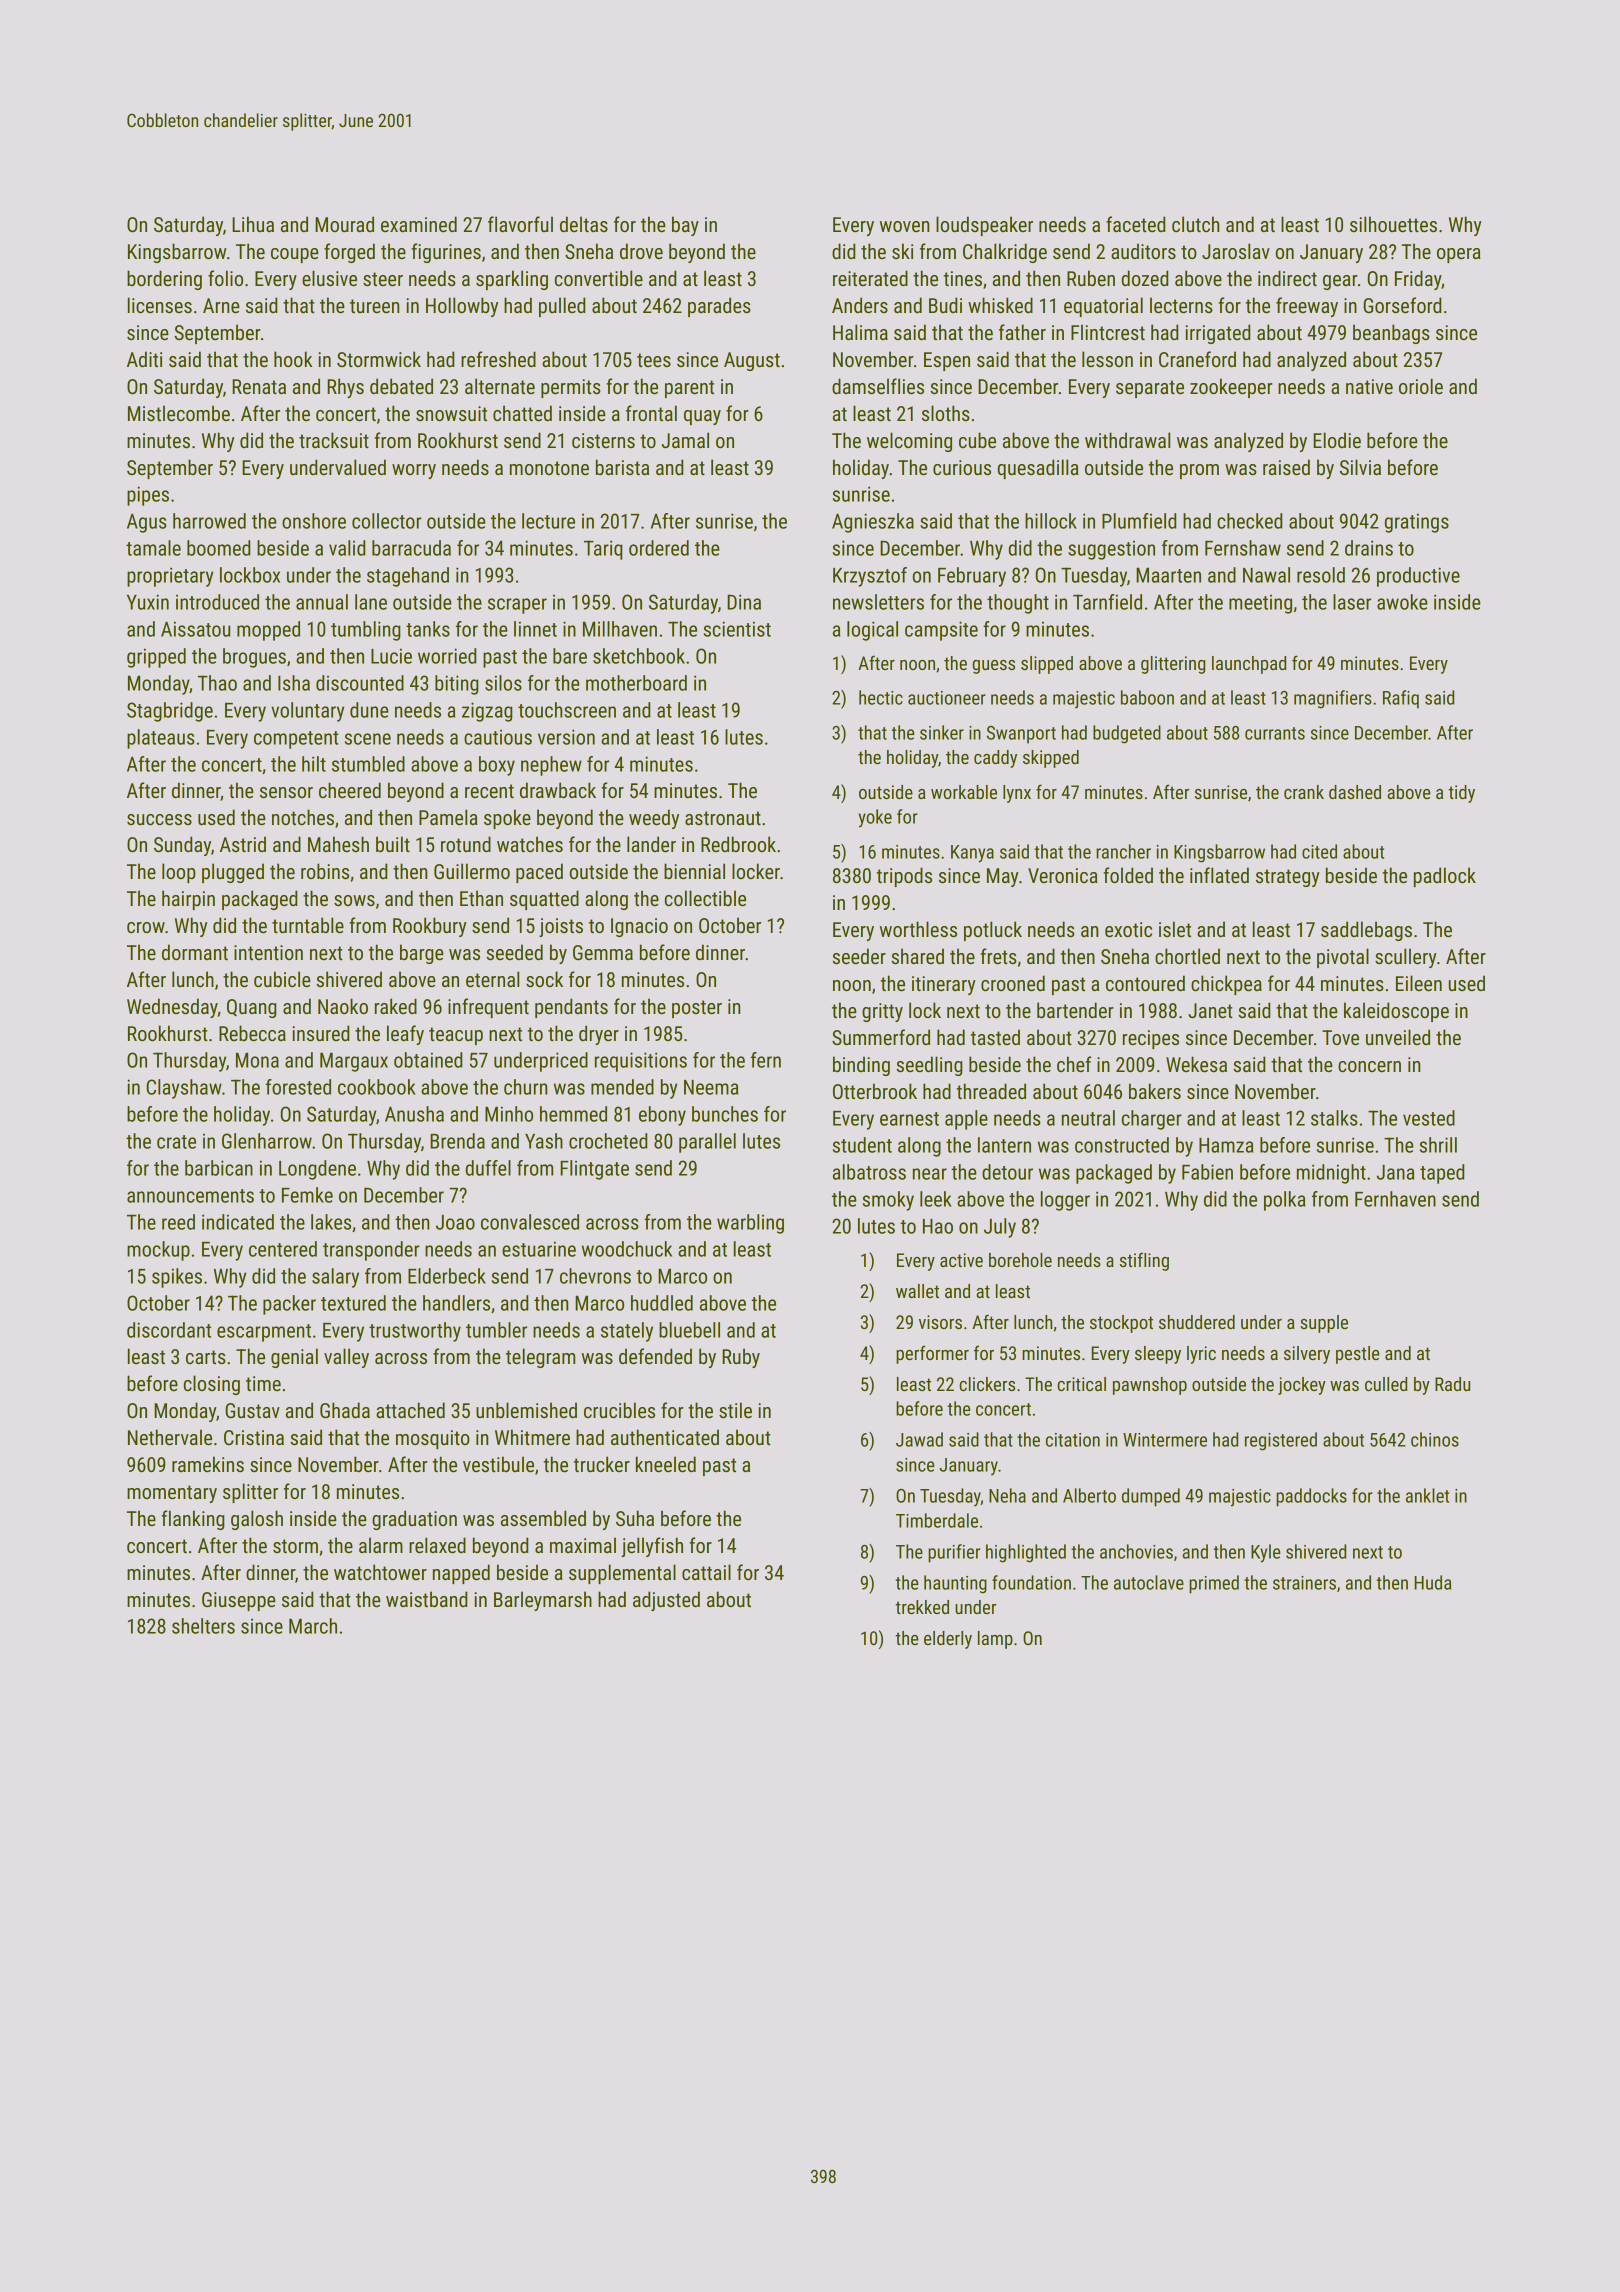 Image resolution: width=1620 pixels, height=2292 pixels. Describe the element at coordinates (286, 792) in the document. I see `sensor` at that location.
